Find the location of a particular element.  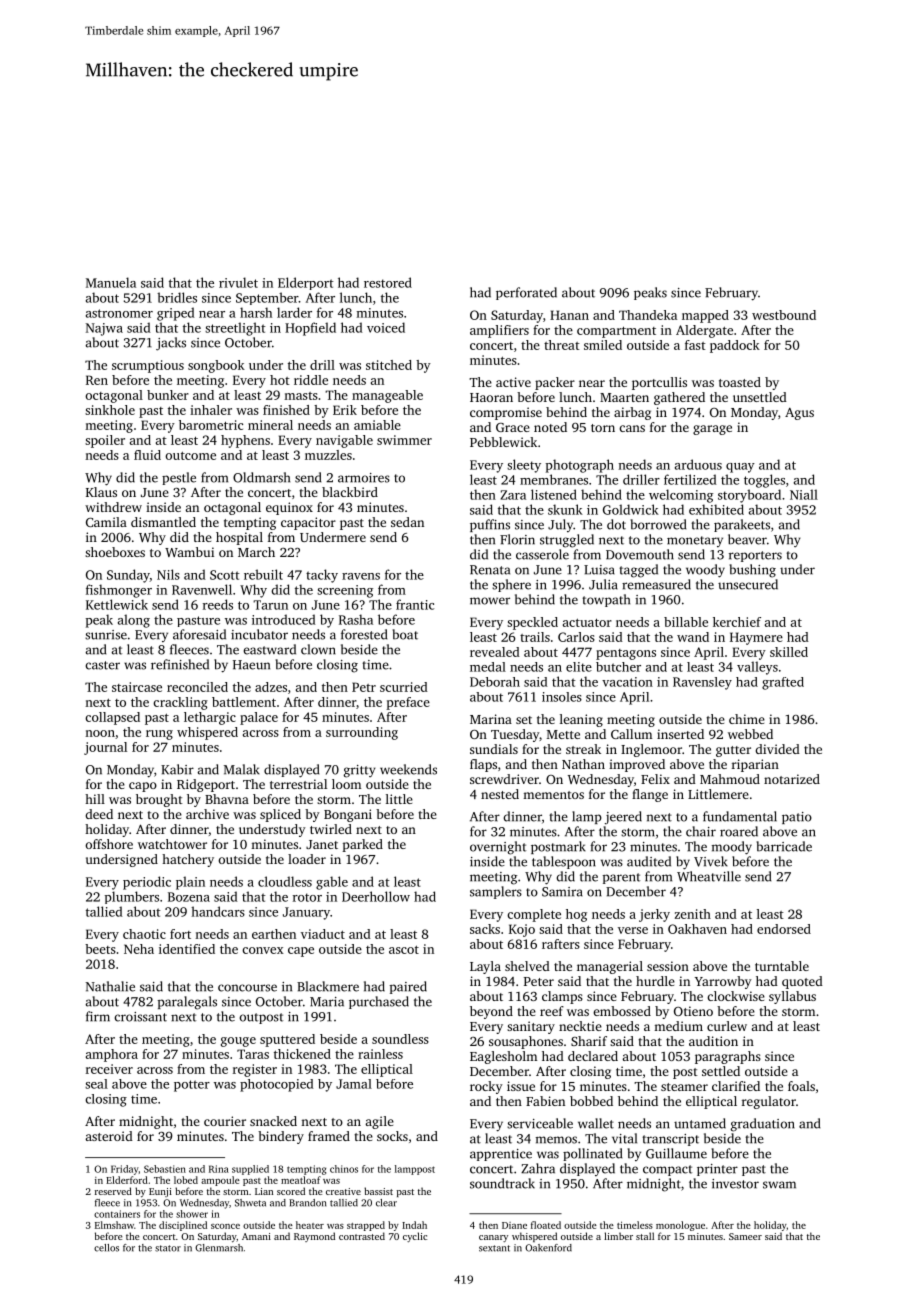

audition is located at coordinates (713, 1041).
